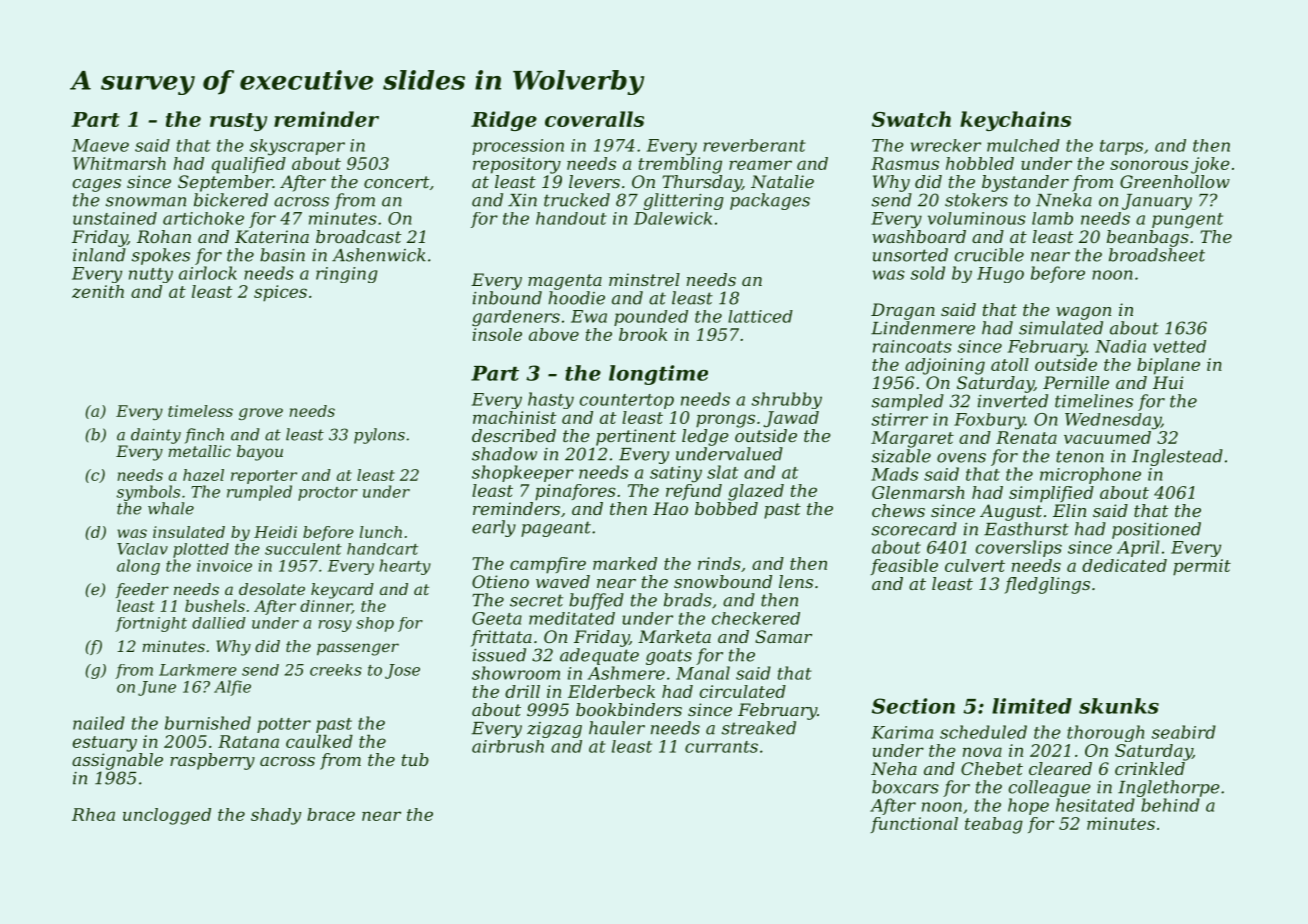  Describe the element at coordinates (914, 825) in the screenshot. I see `functional` at that location.
